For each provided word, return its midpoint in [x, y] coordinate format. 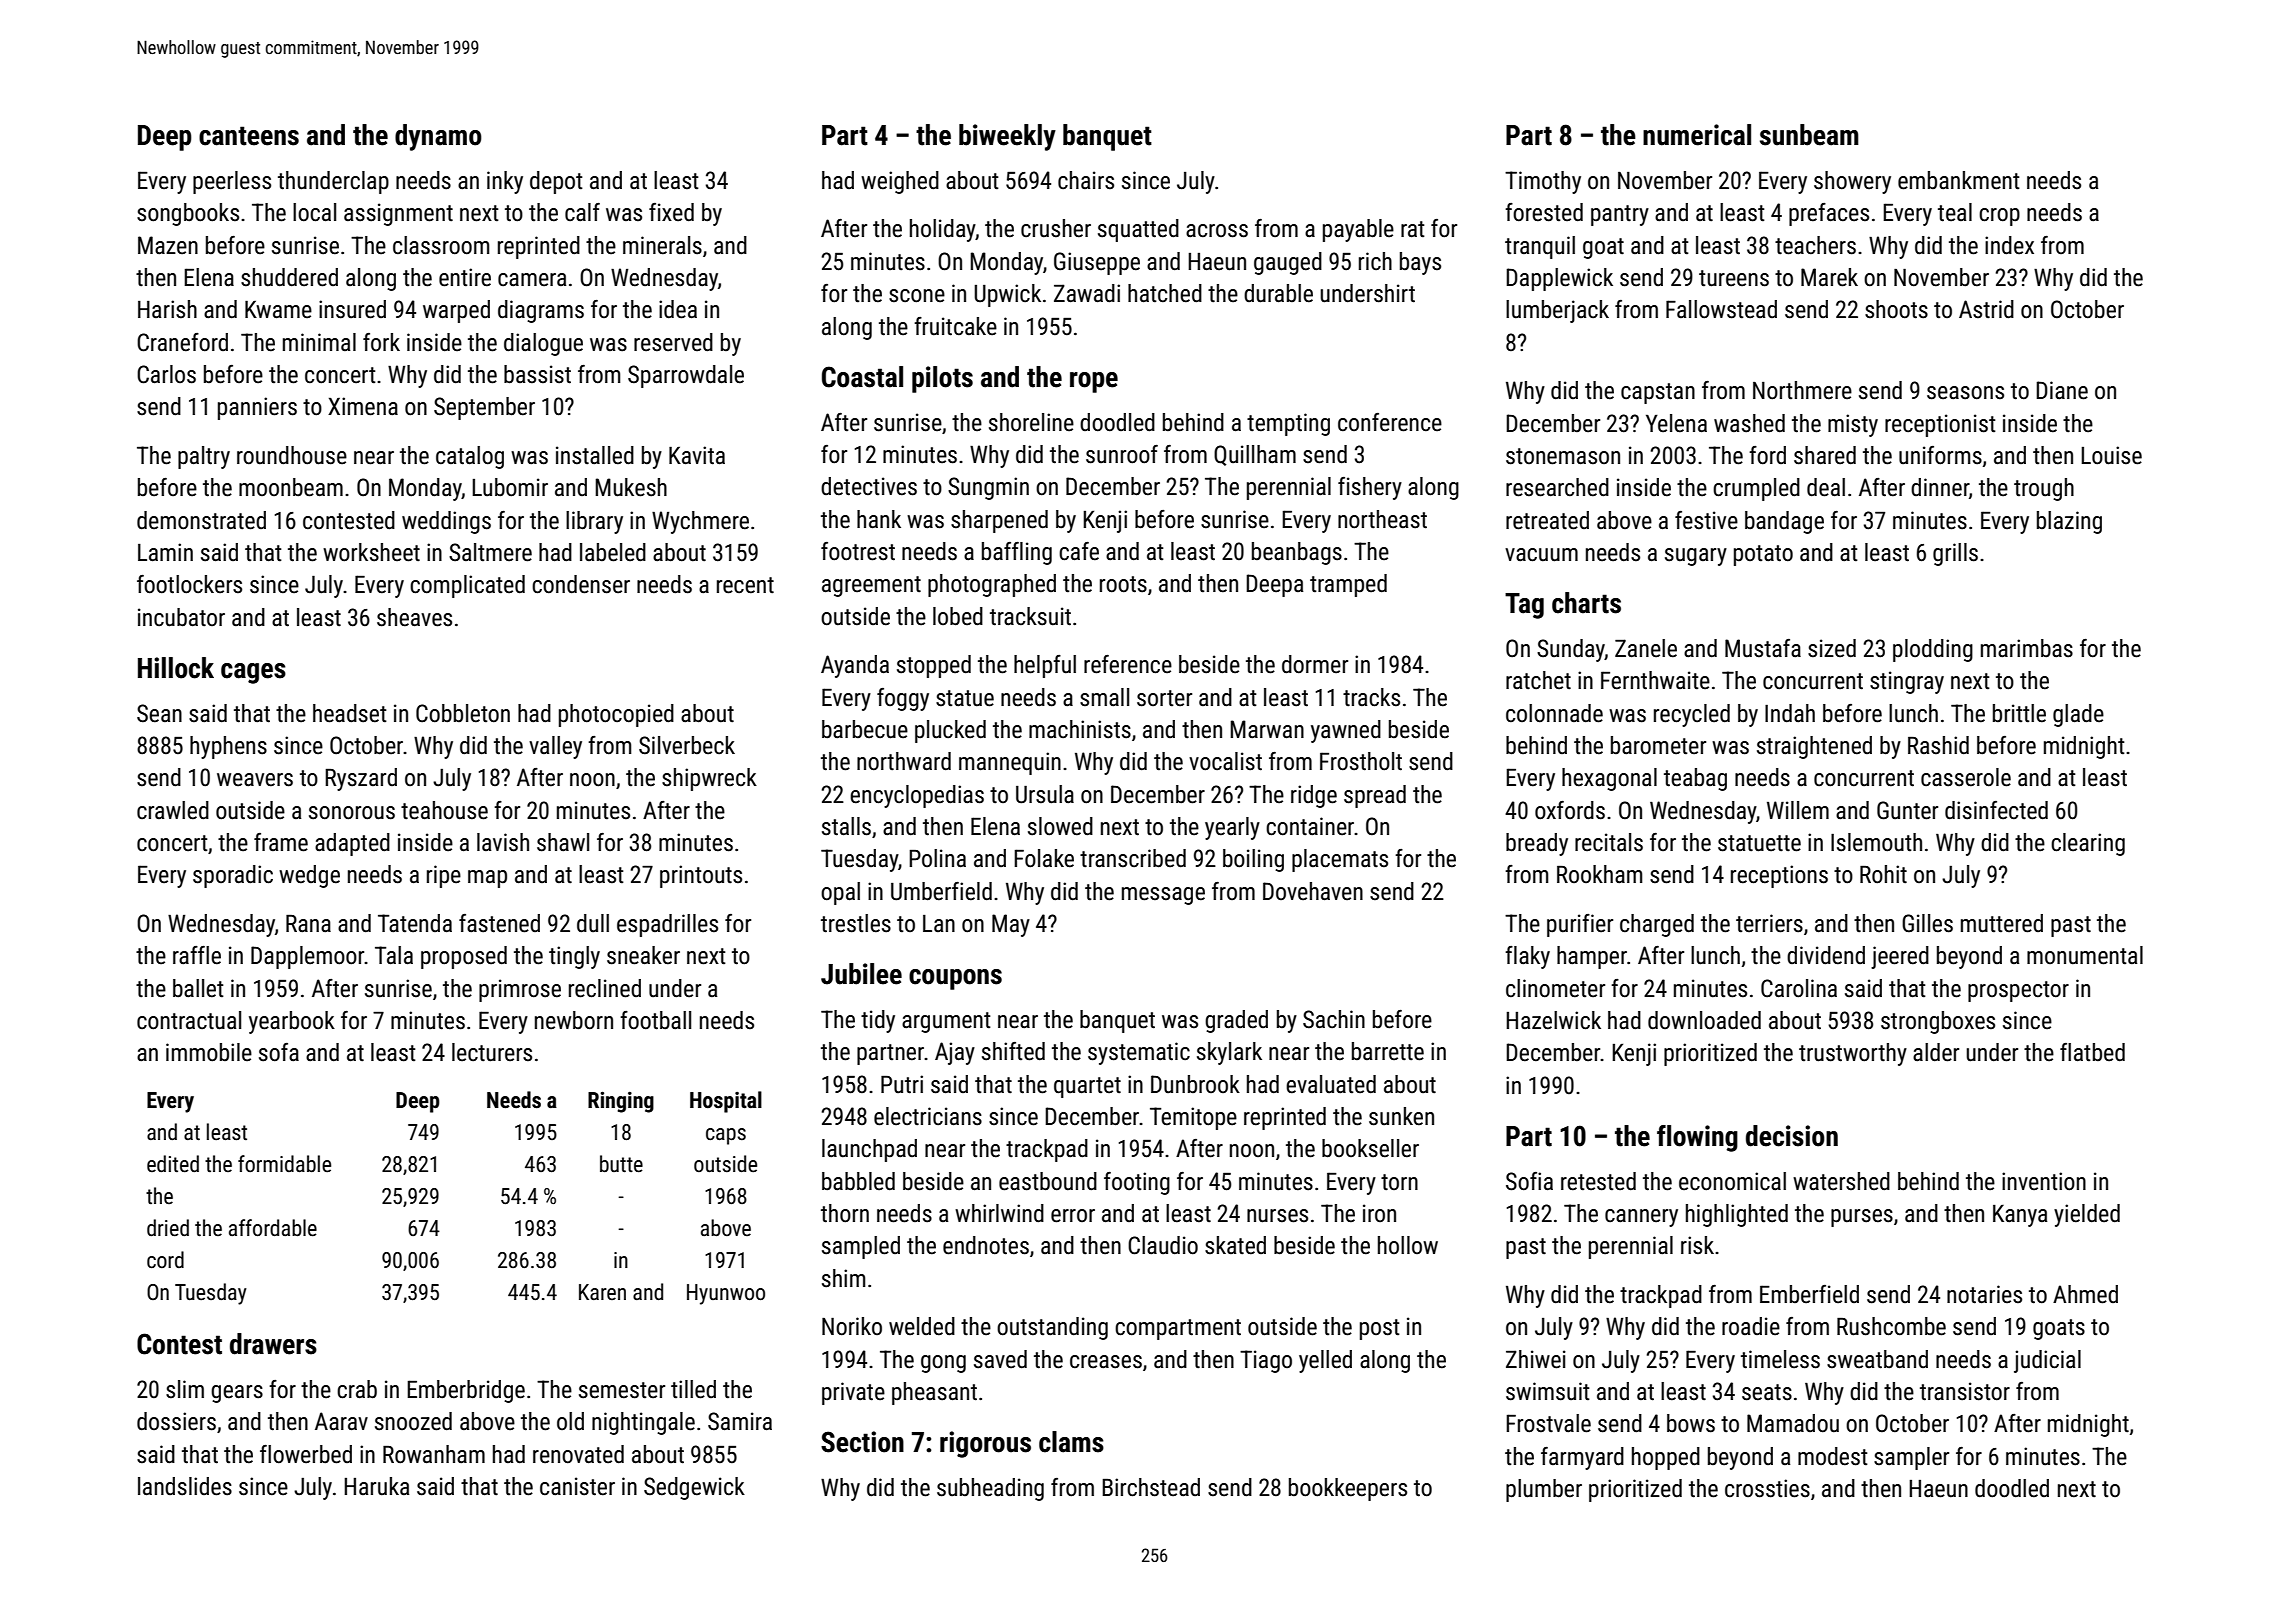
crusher [1056, 228]
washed [1749, 423]
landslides [185, 1486]
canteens [249, 136]
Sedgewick [694, 1488]
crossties [1767, 1488]
